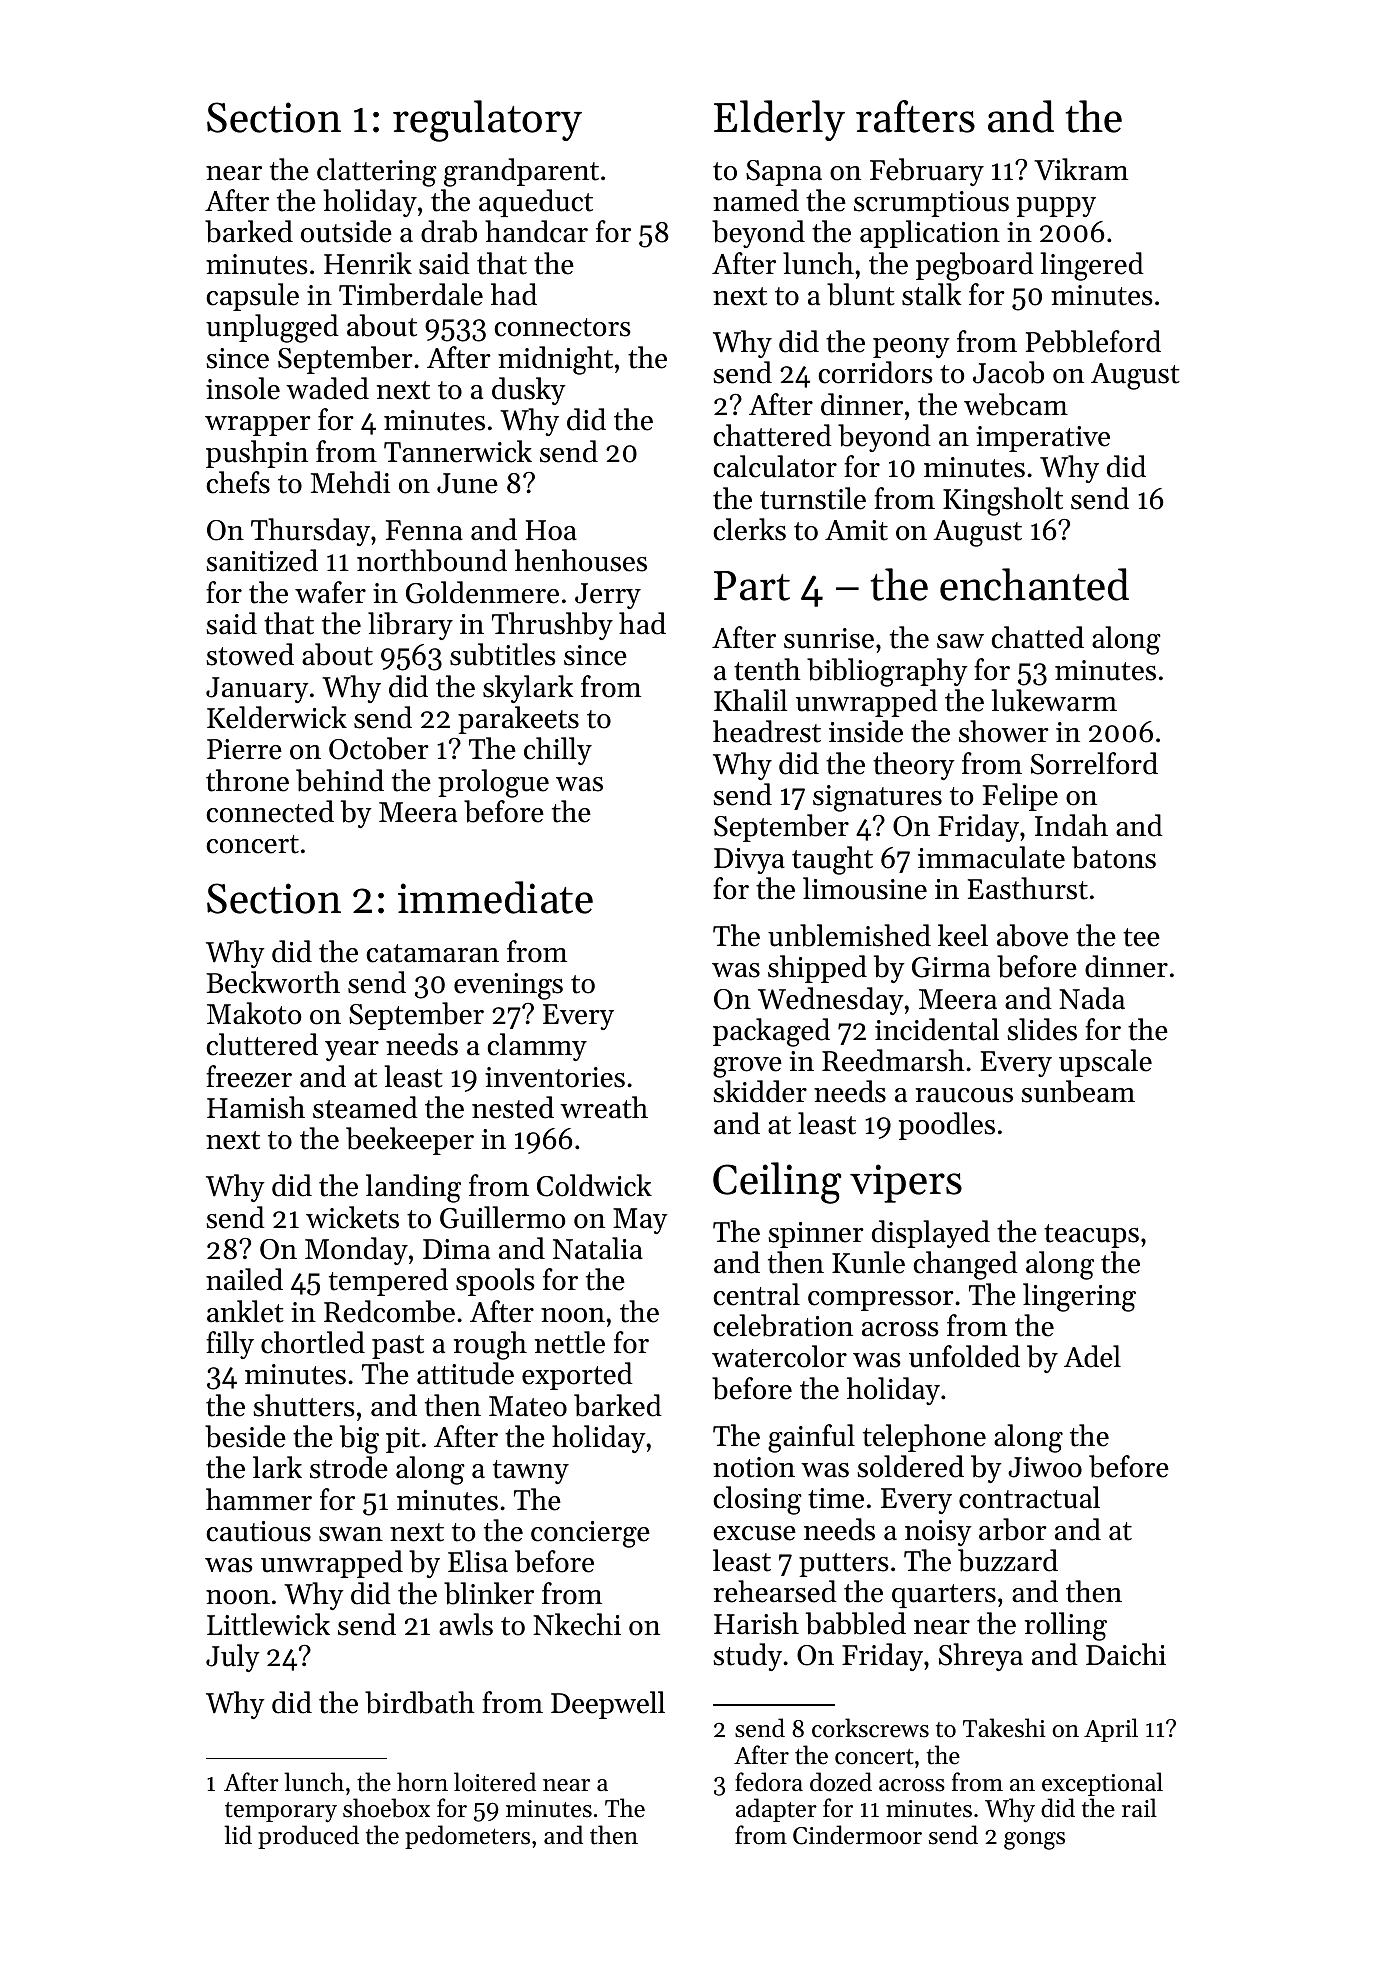  I want to click on pedometers, so click(467, 1837).
